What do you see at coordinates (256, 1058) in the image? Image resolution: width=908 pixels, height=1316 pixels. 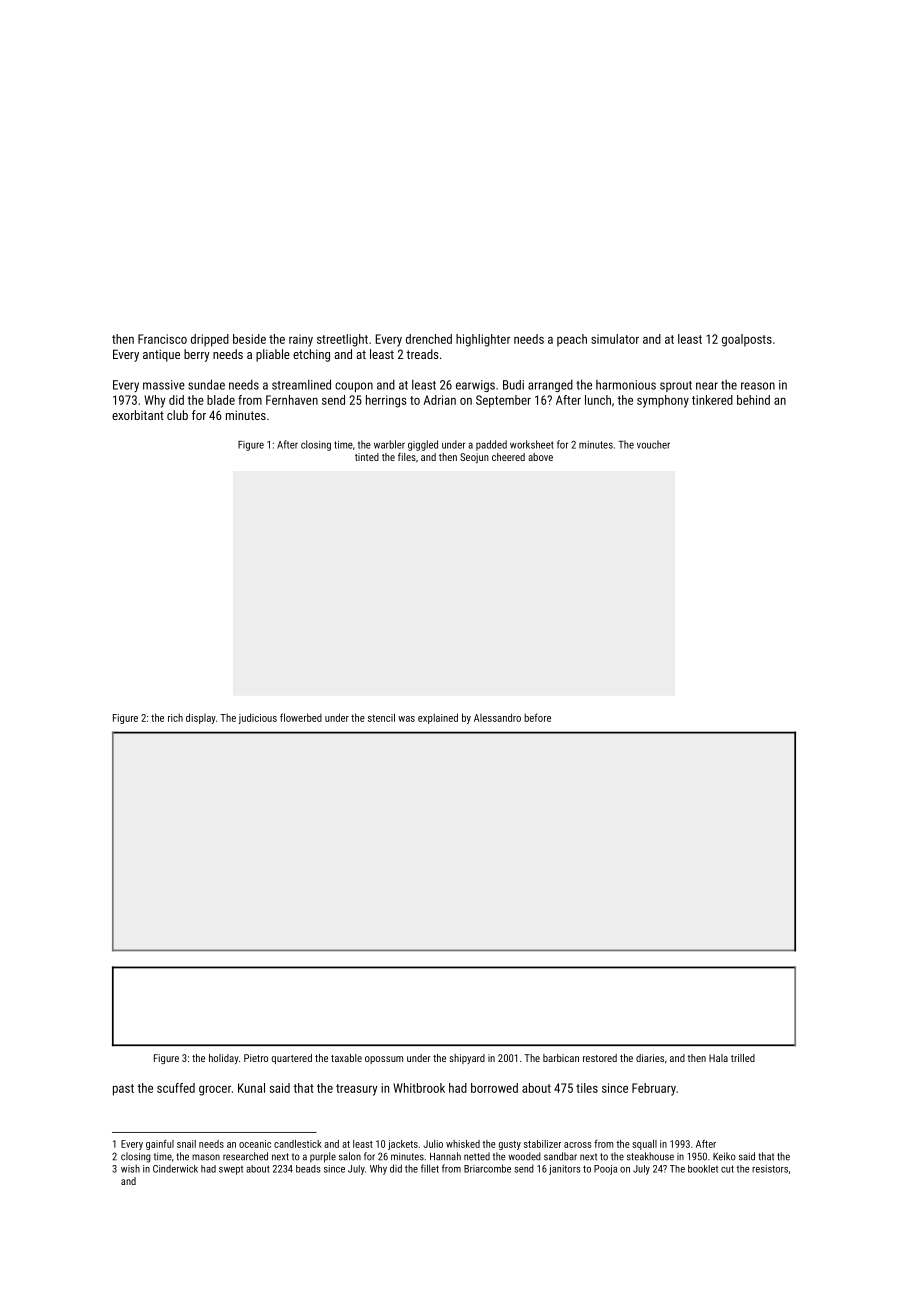 I see `Pietro` at bounding box center [256, 1058].
